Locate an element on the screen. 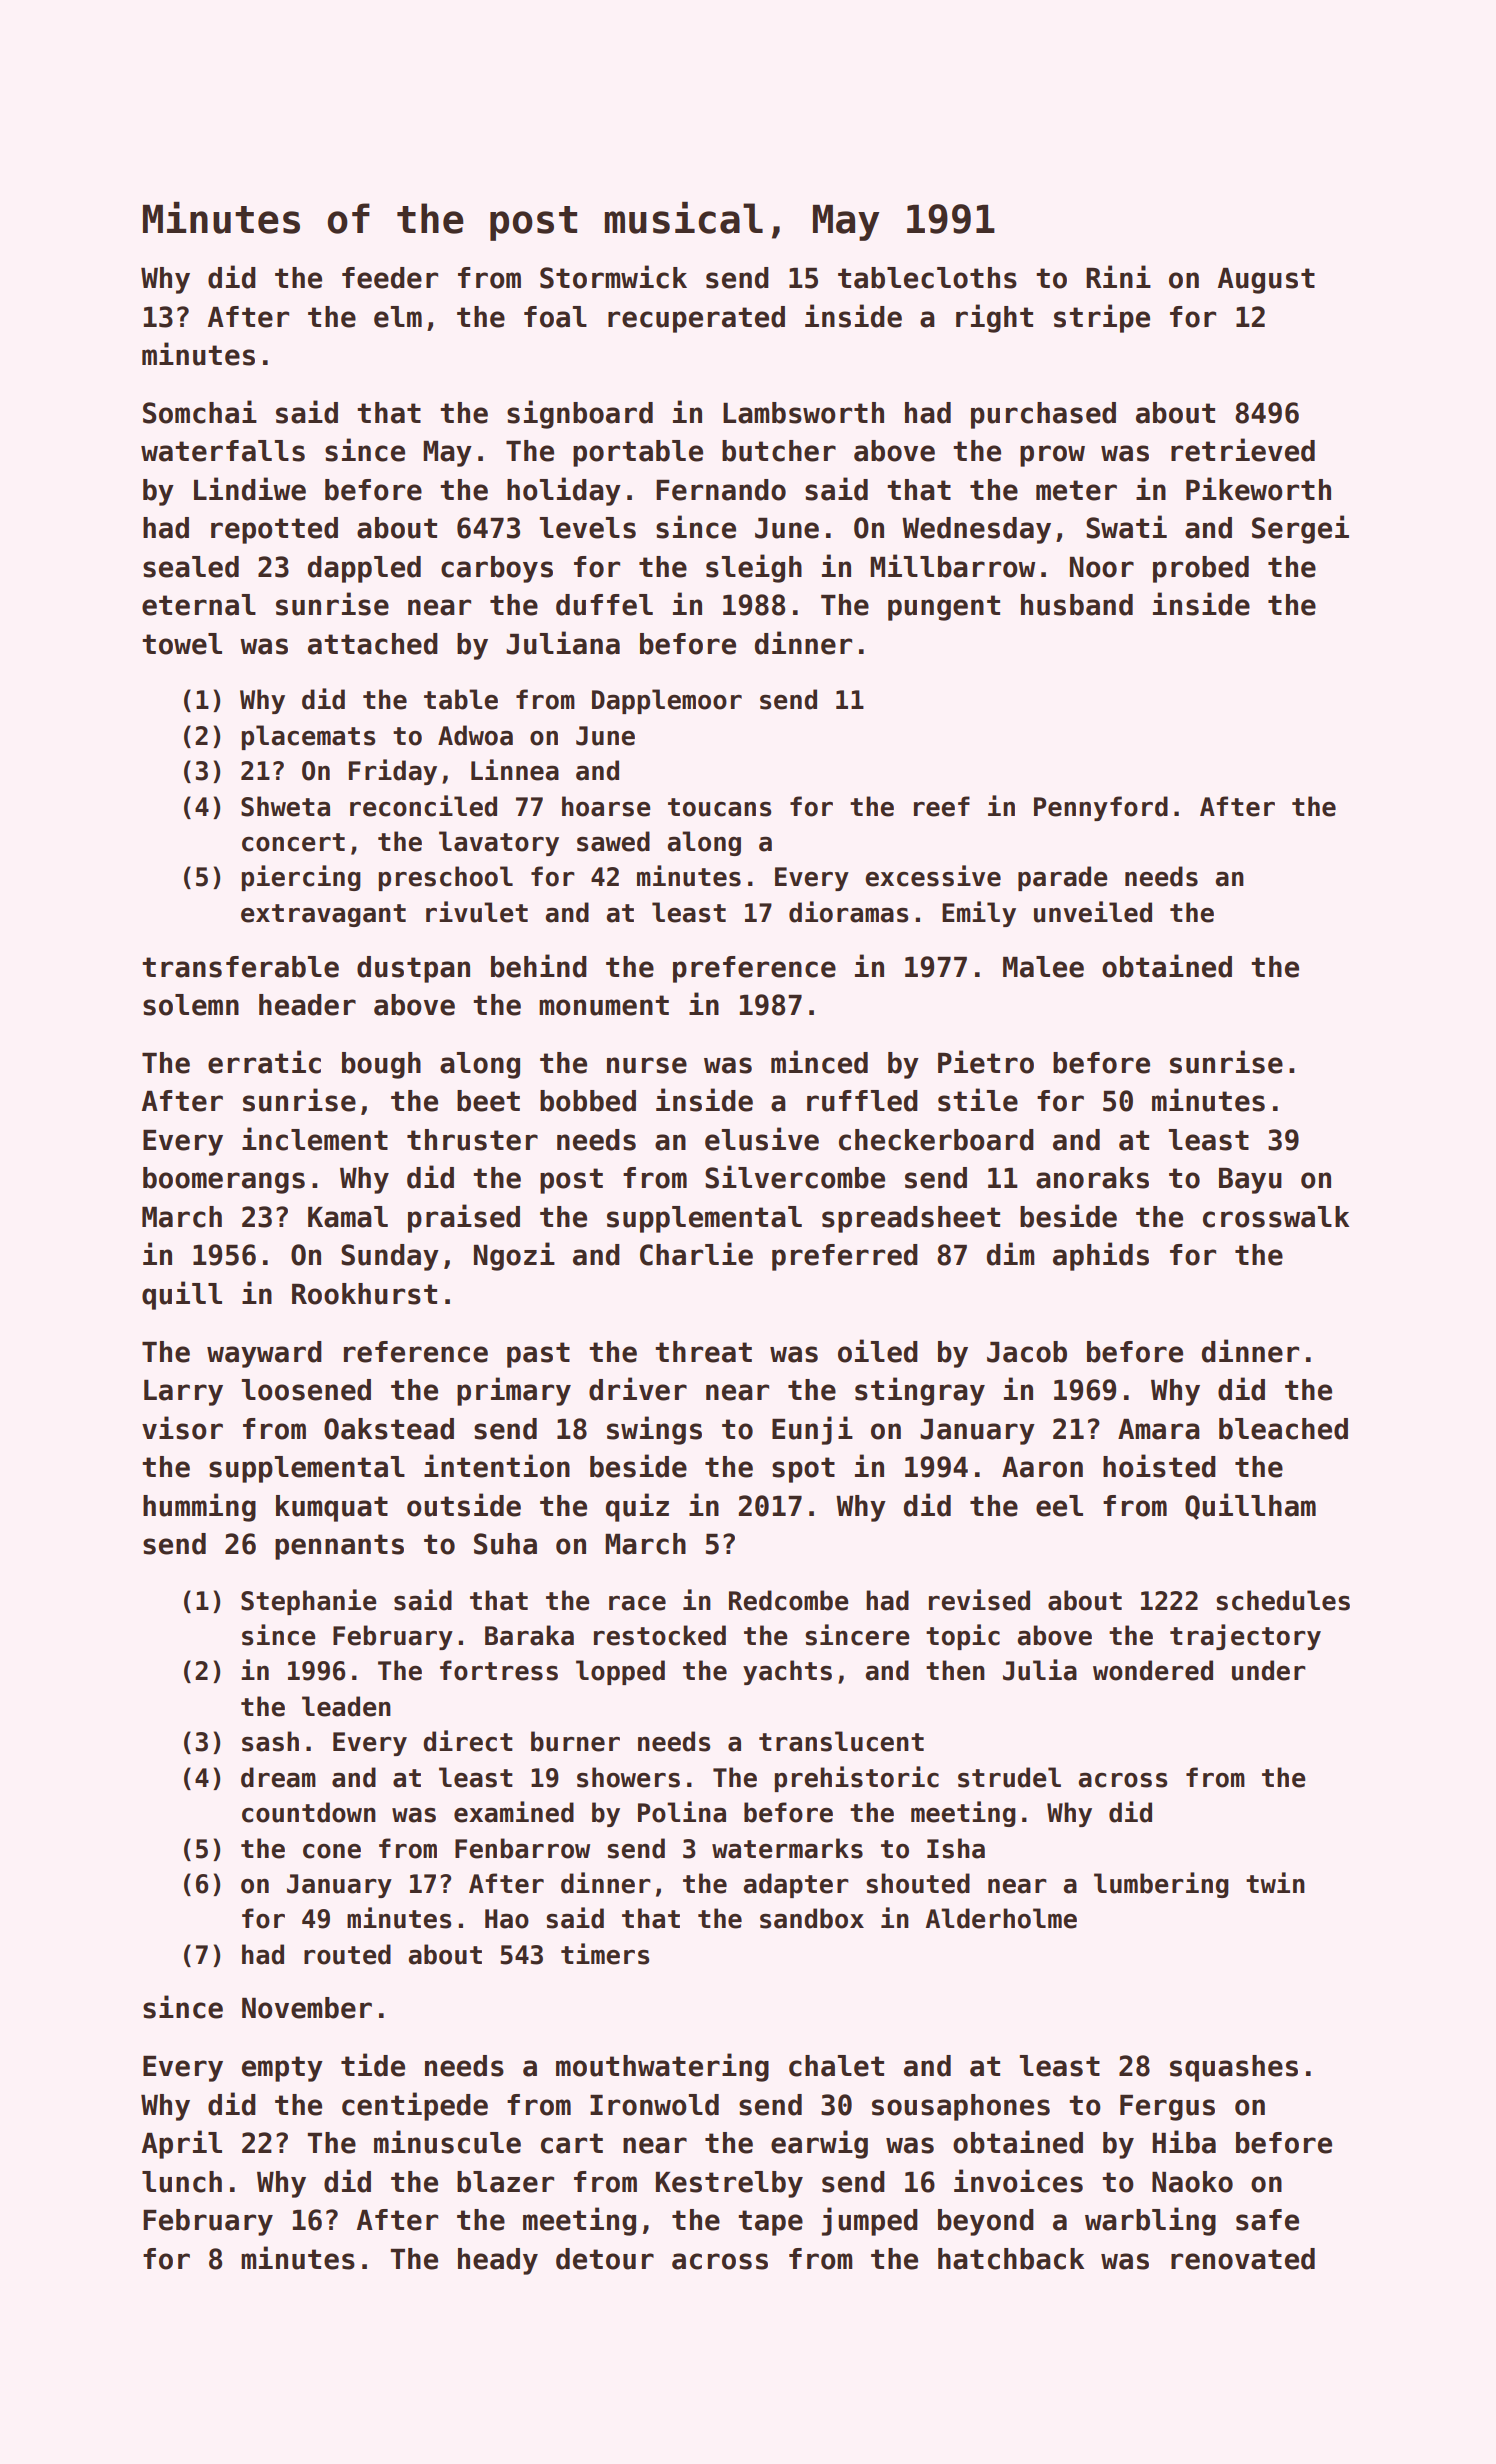 The width and height of the screenshot is (1496, 2464). Charlie is located at coordinates (696, 1254).
